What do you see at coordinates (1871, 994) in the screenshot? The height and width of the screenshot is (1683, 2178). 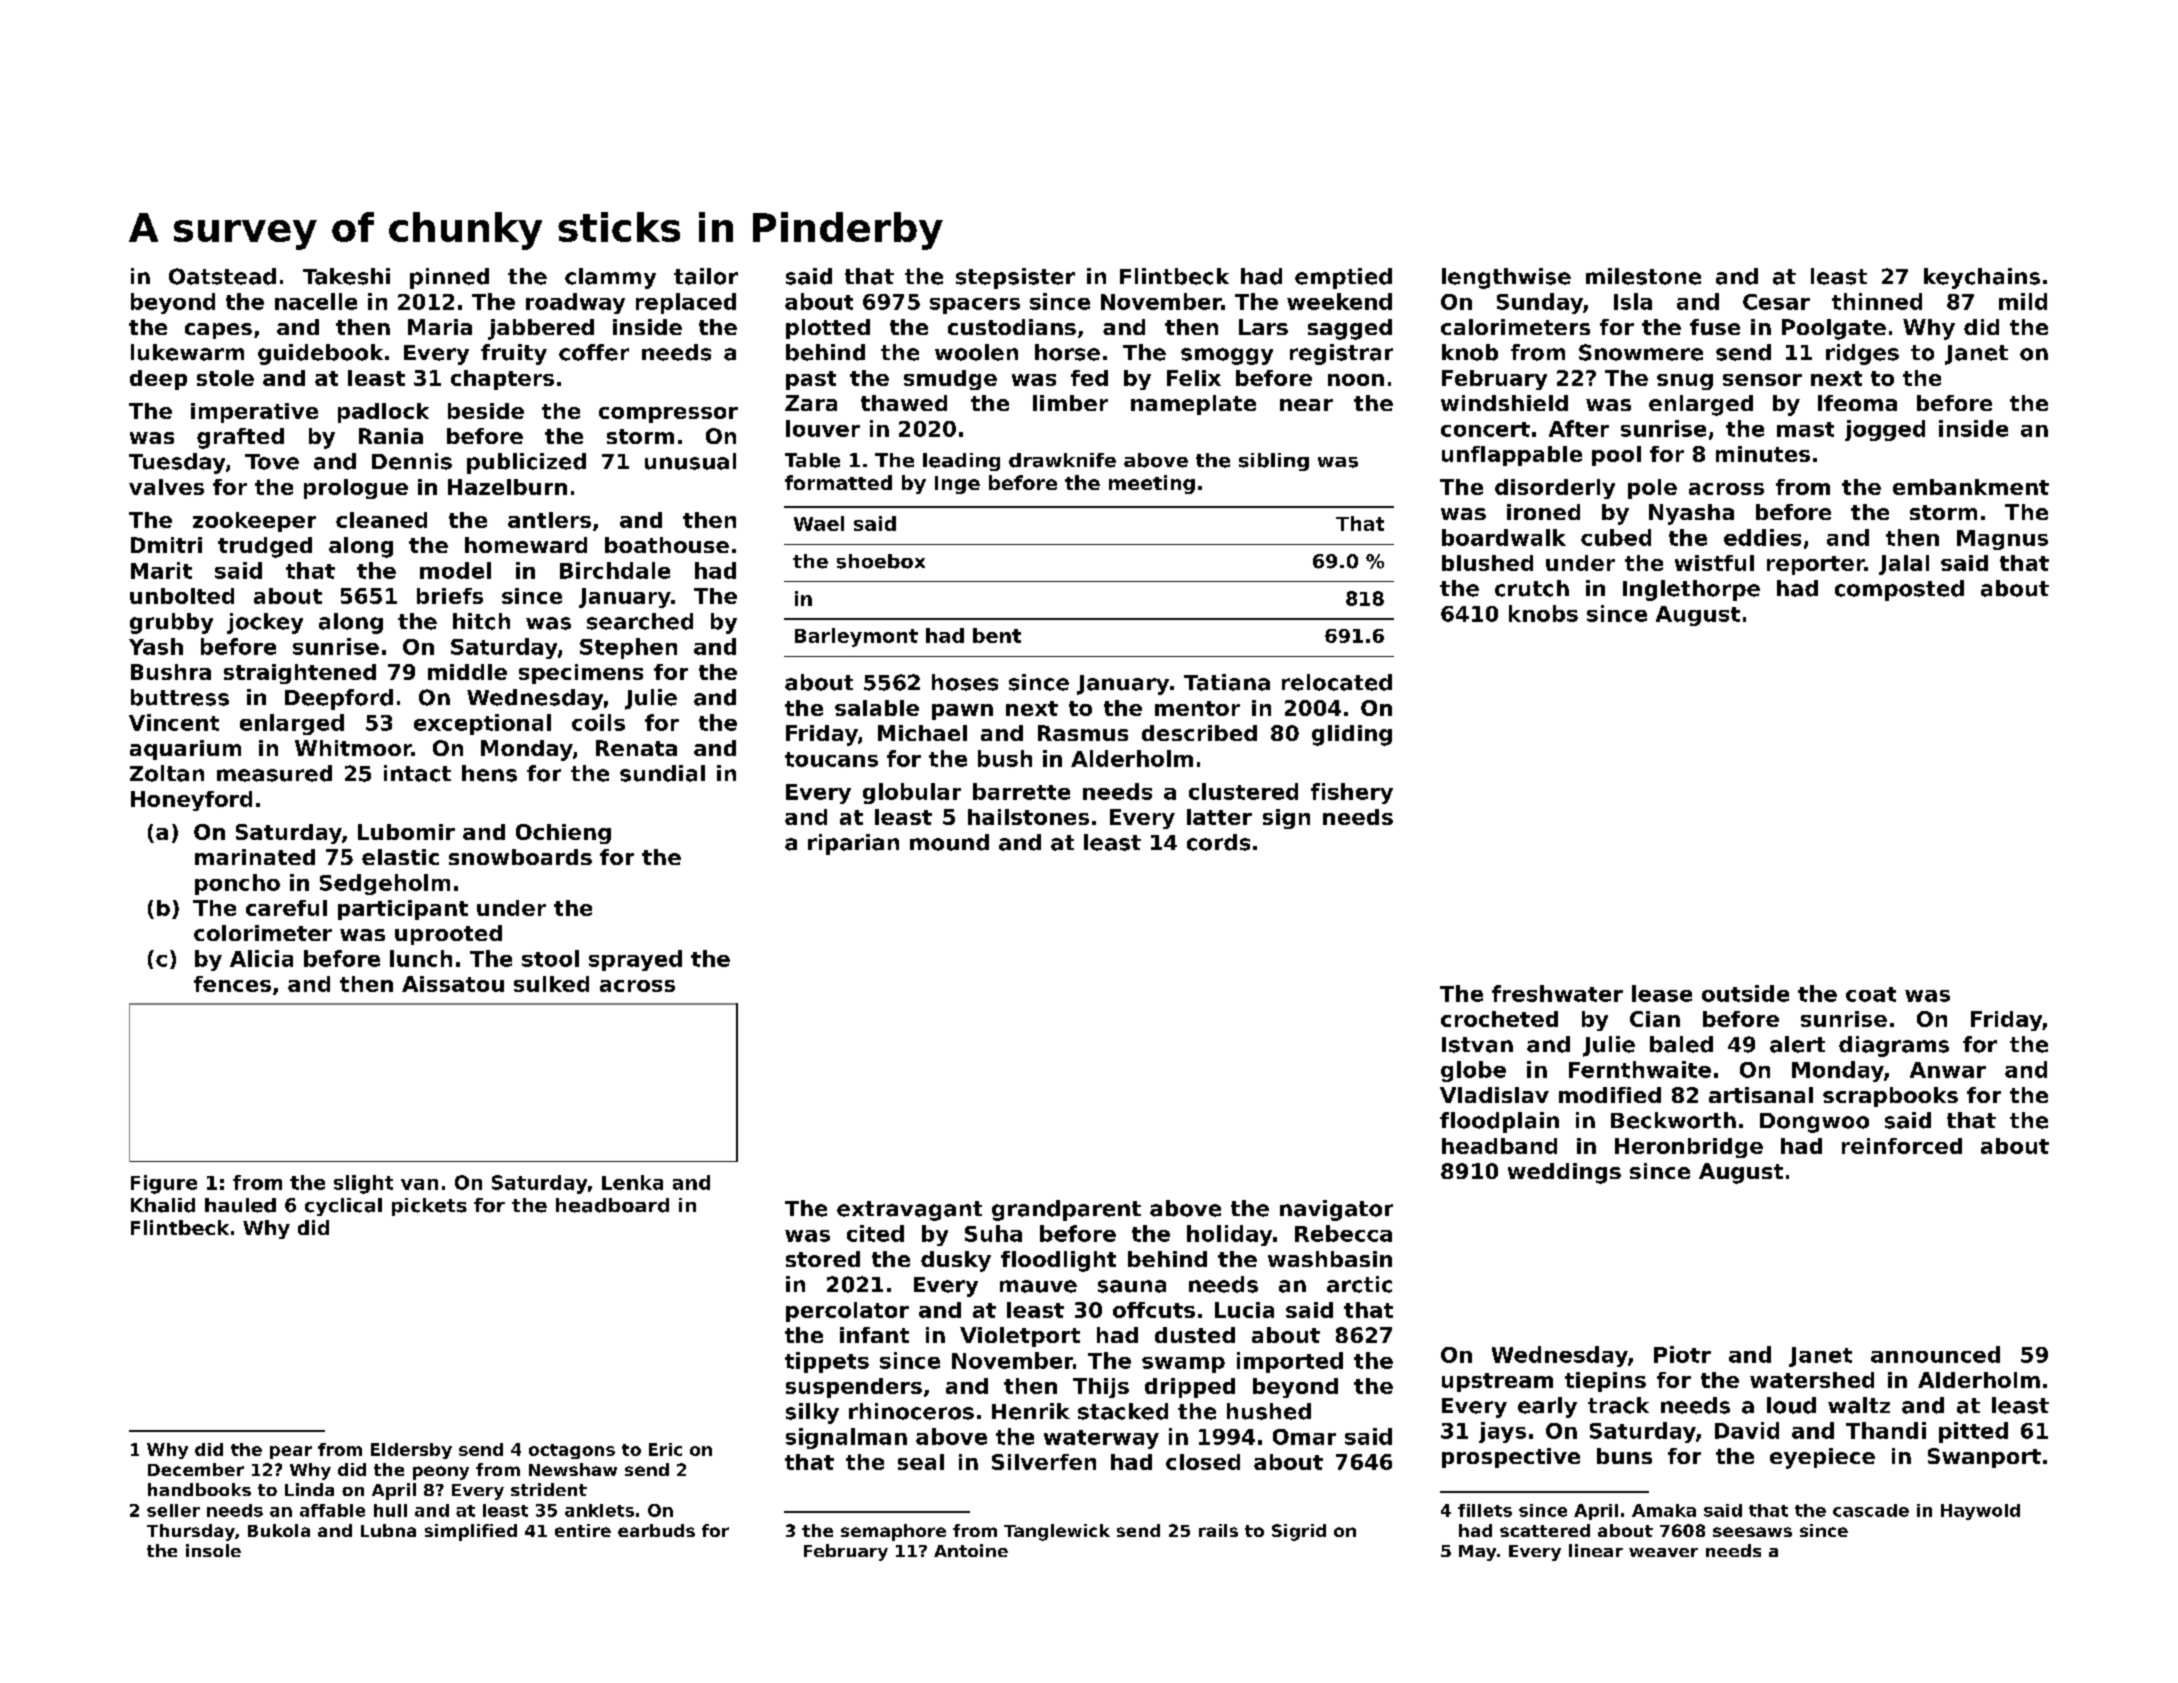 I see `coat` at bounding box center [1871, 994].
